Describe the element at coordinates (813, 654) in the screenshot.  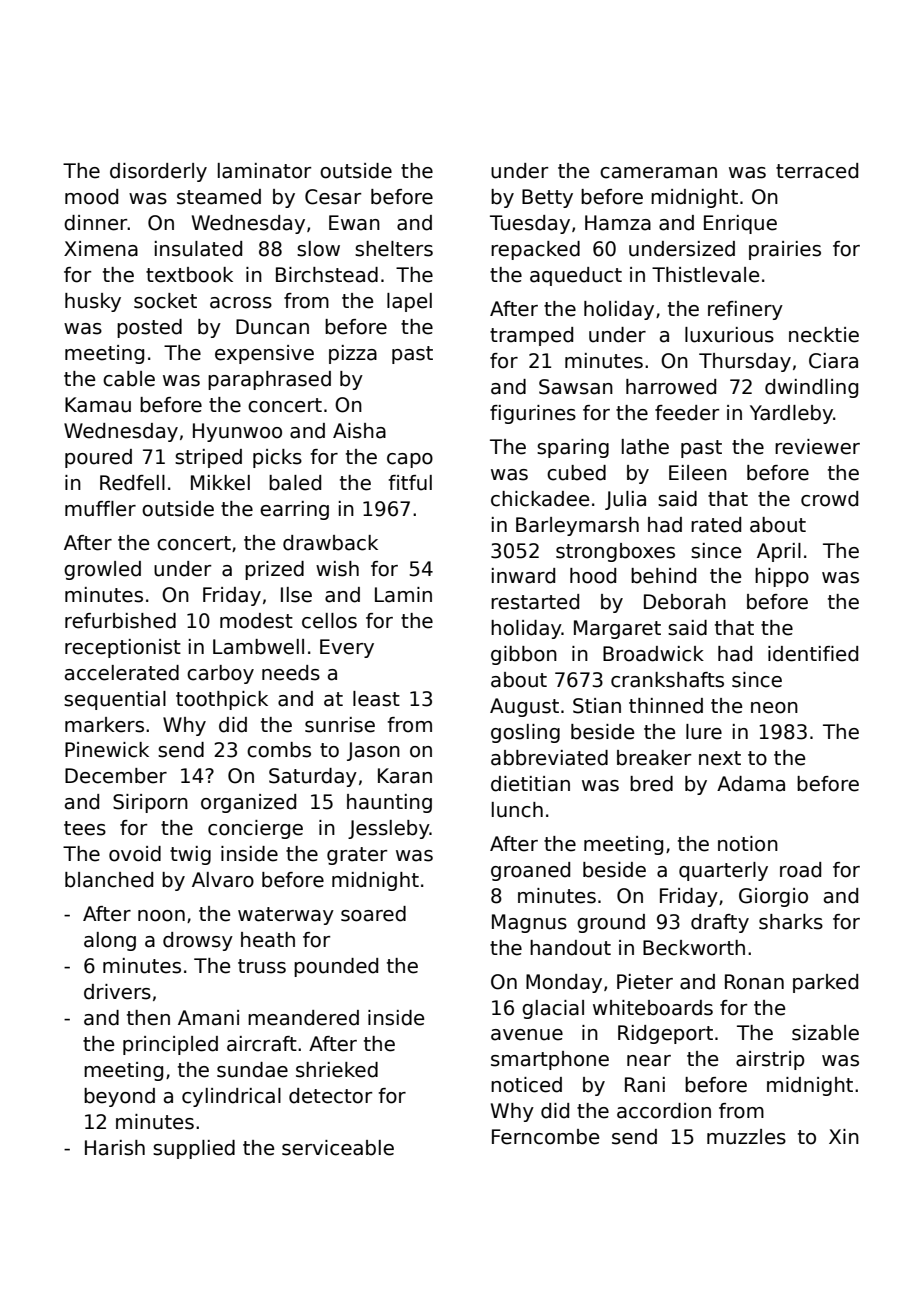
I see `identified` at that location.
